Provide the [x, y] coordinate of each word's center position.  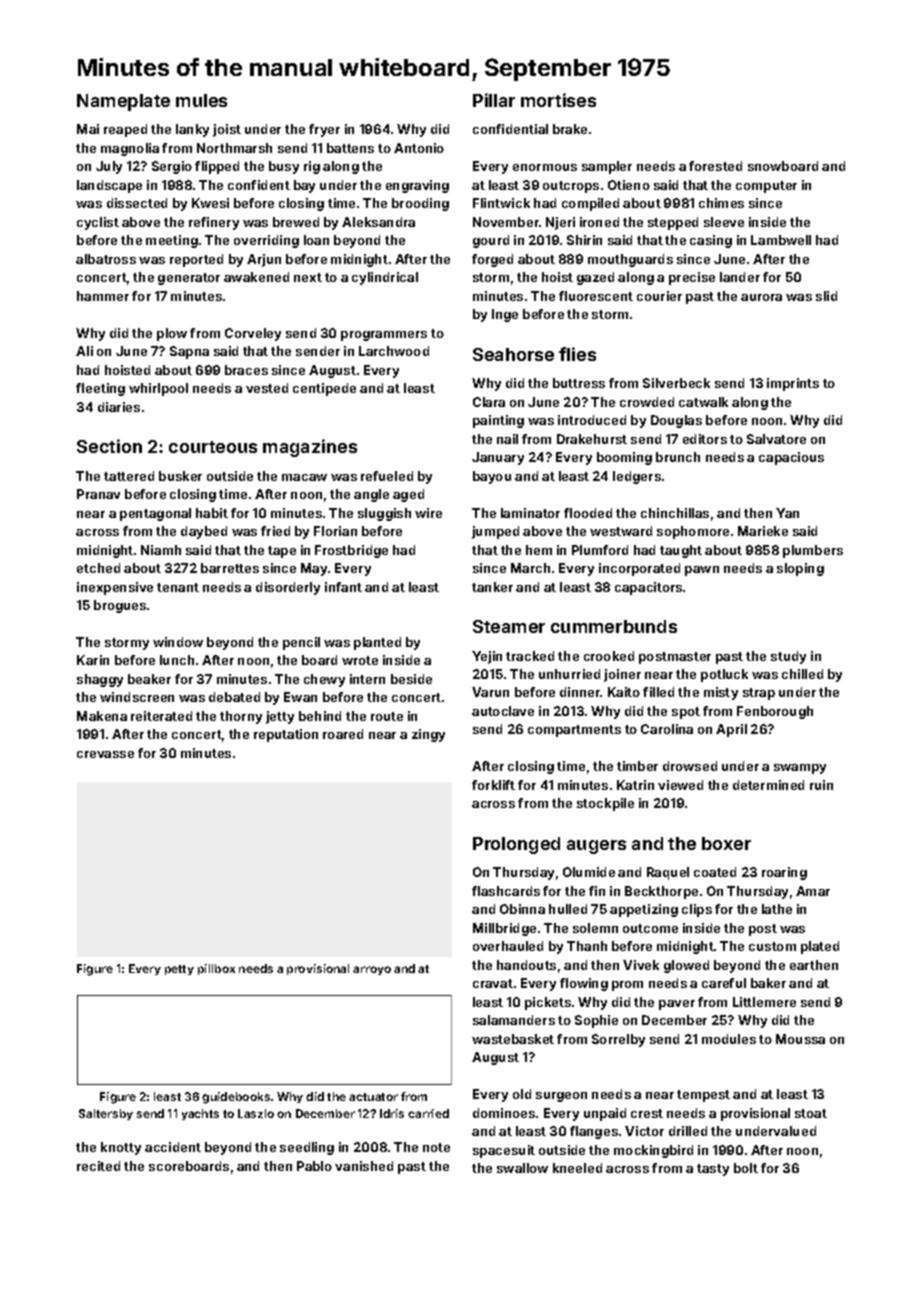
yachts [200, 1114]
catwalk [703, 402]
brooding [420, 204]
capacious [791, 458]
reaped [125, 130]
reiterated [161, 716]
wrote [360, 660]
